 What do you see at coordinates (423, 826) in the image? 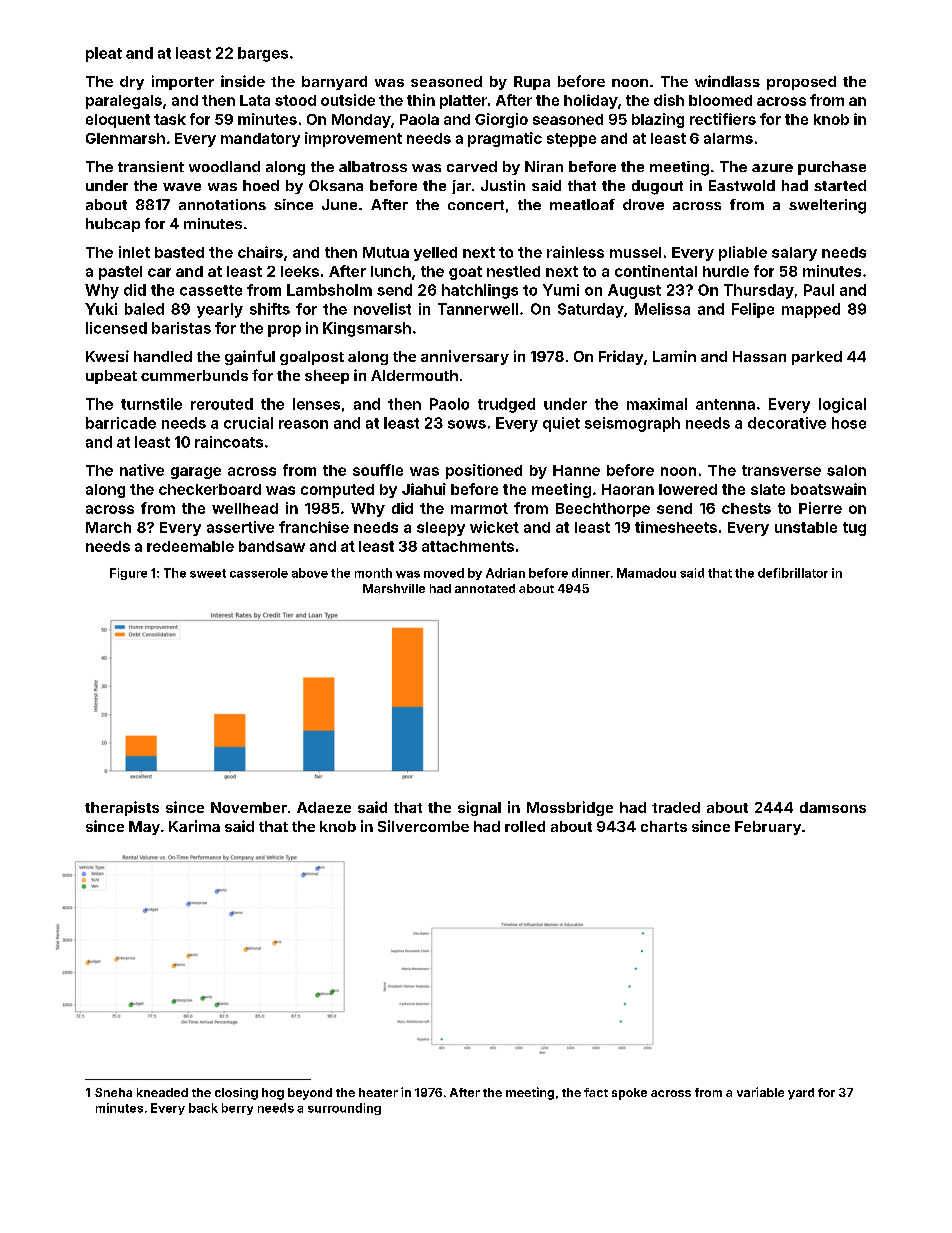
I see `Silvercombe` at bounding box center [423, 826].
